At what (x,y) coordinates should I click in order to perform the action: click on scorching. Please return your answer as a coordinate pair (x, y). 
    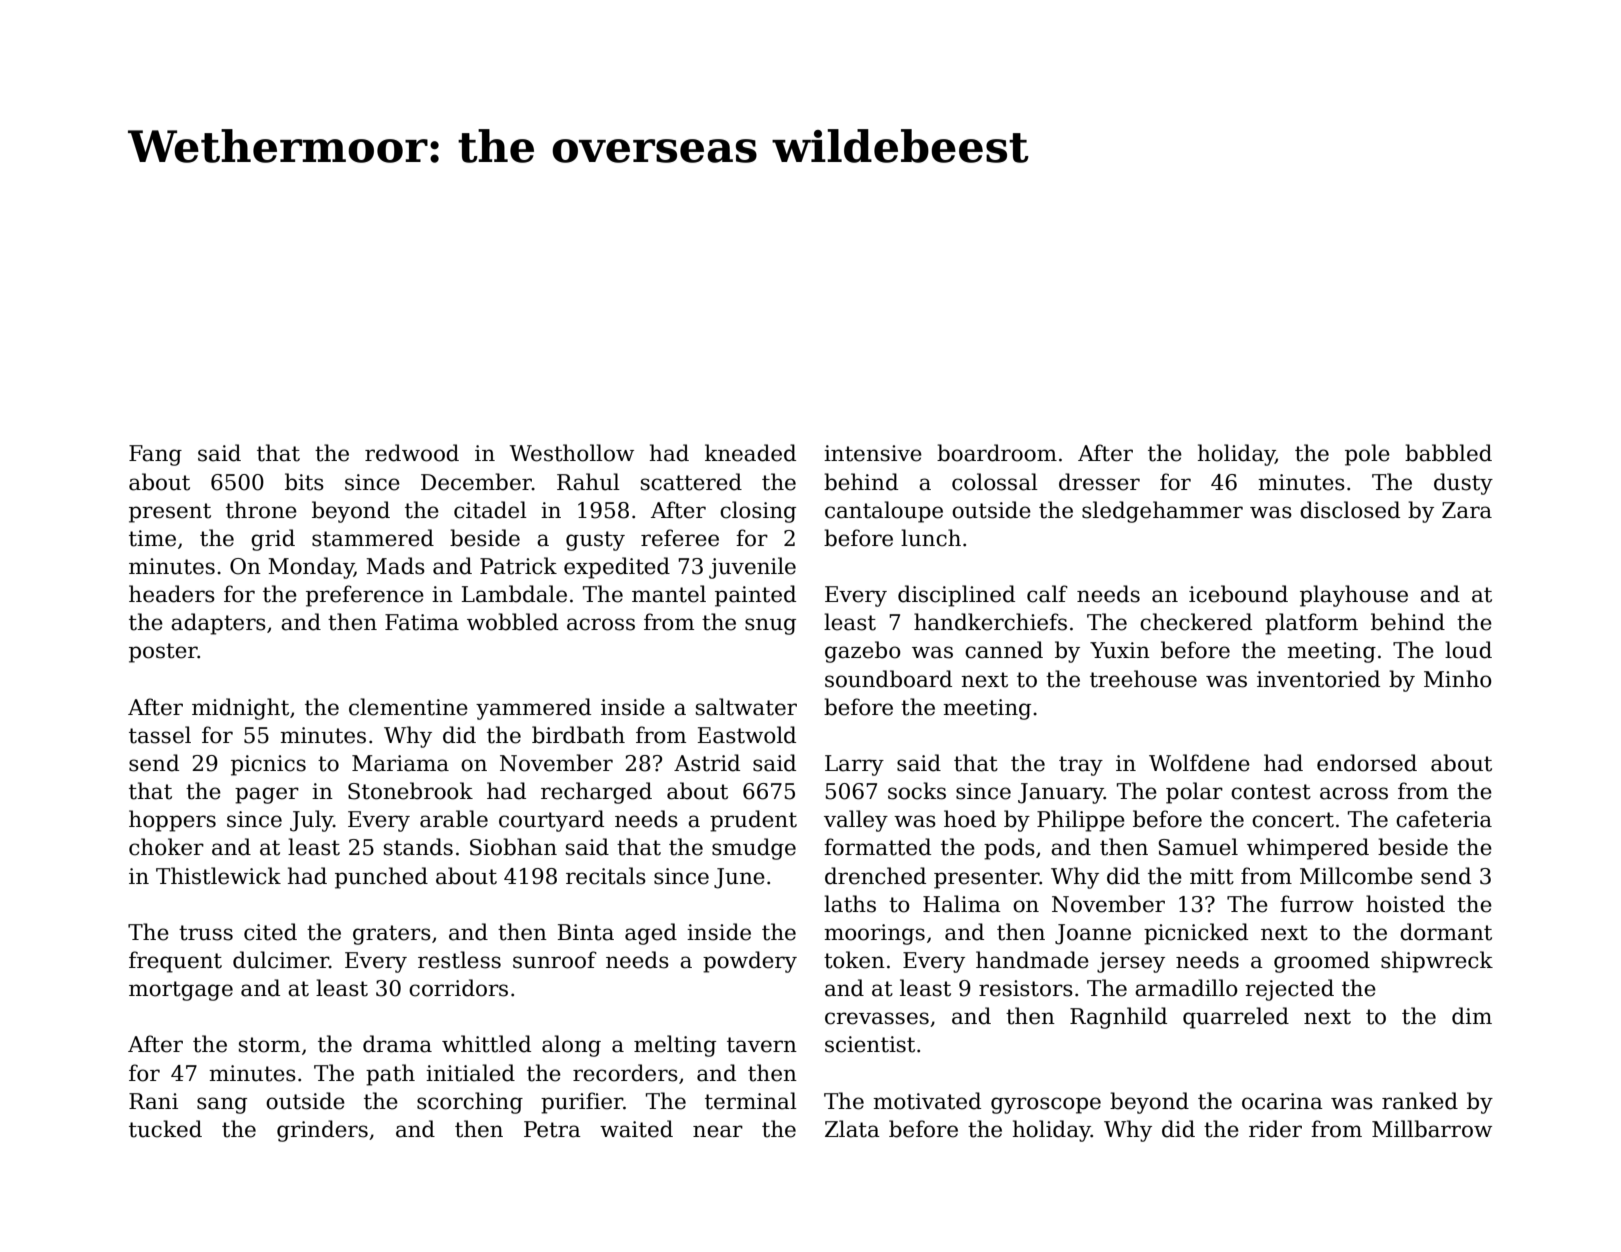
    Looking at the image, I should click on (470, 1103).
